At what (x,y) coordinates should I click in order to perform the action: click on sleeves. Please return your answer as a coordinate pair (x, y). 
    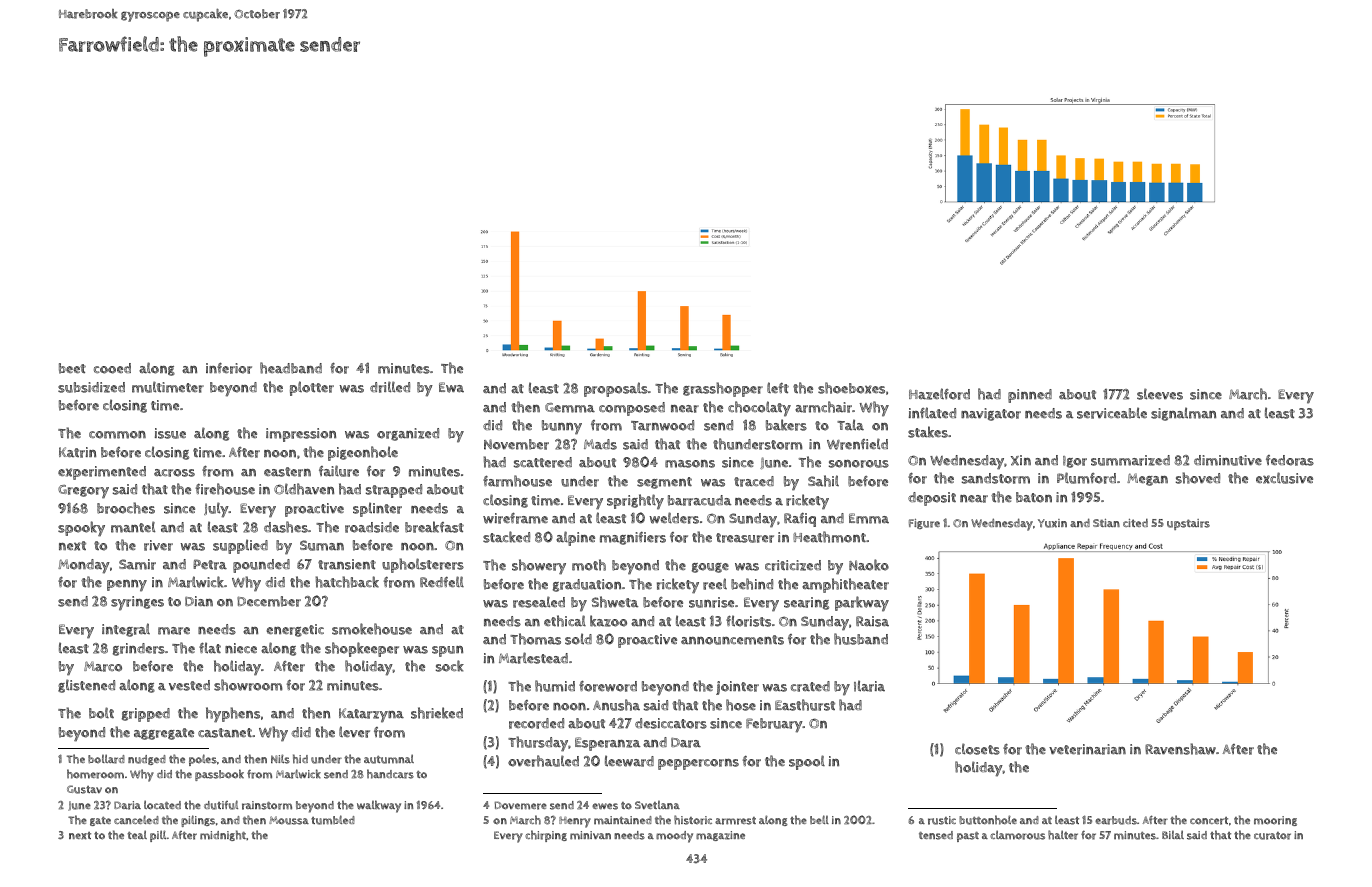
    Looking at the image, I should click on (1160, 394).
